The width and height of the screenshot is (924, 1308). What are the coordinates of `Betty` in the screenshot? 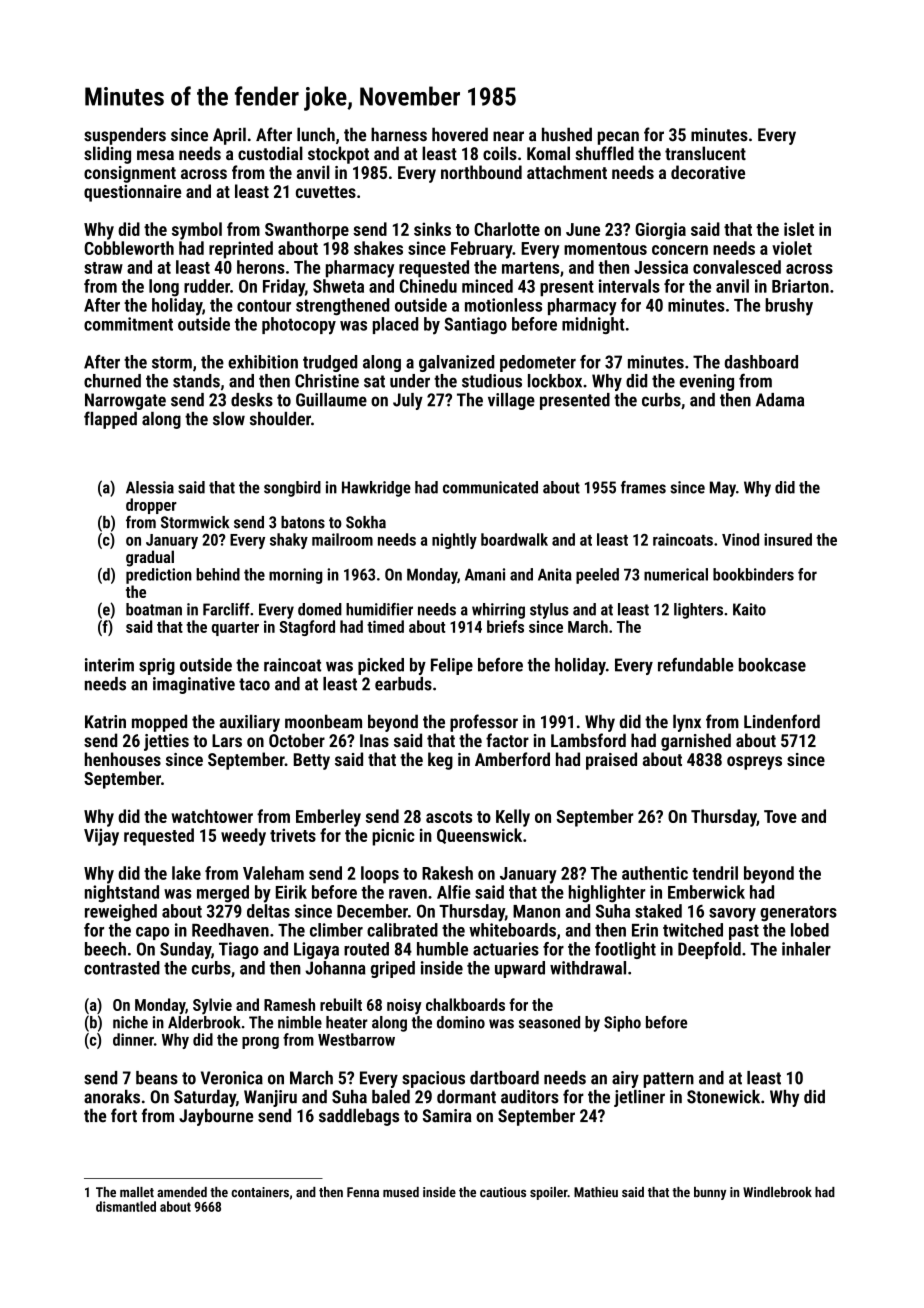 It's located at (312, 761).
